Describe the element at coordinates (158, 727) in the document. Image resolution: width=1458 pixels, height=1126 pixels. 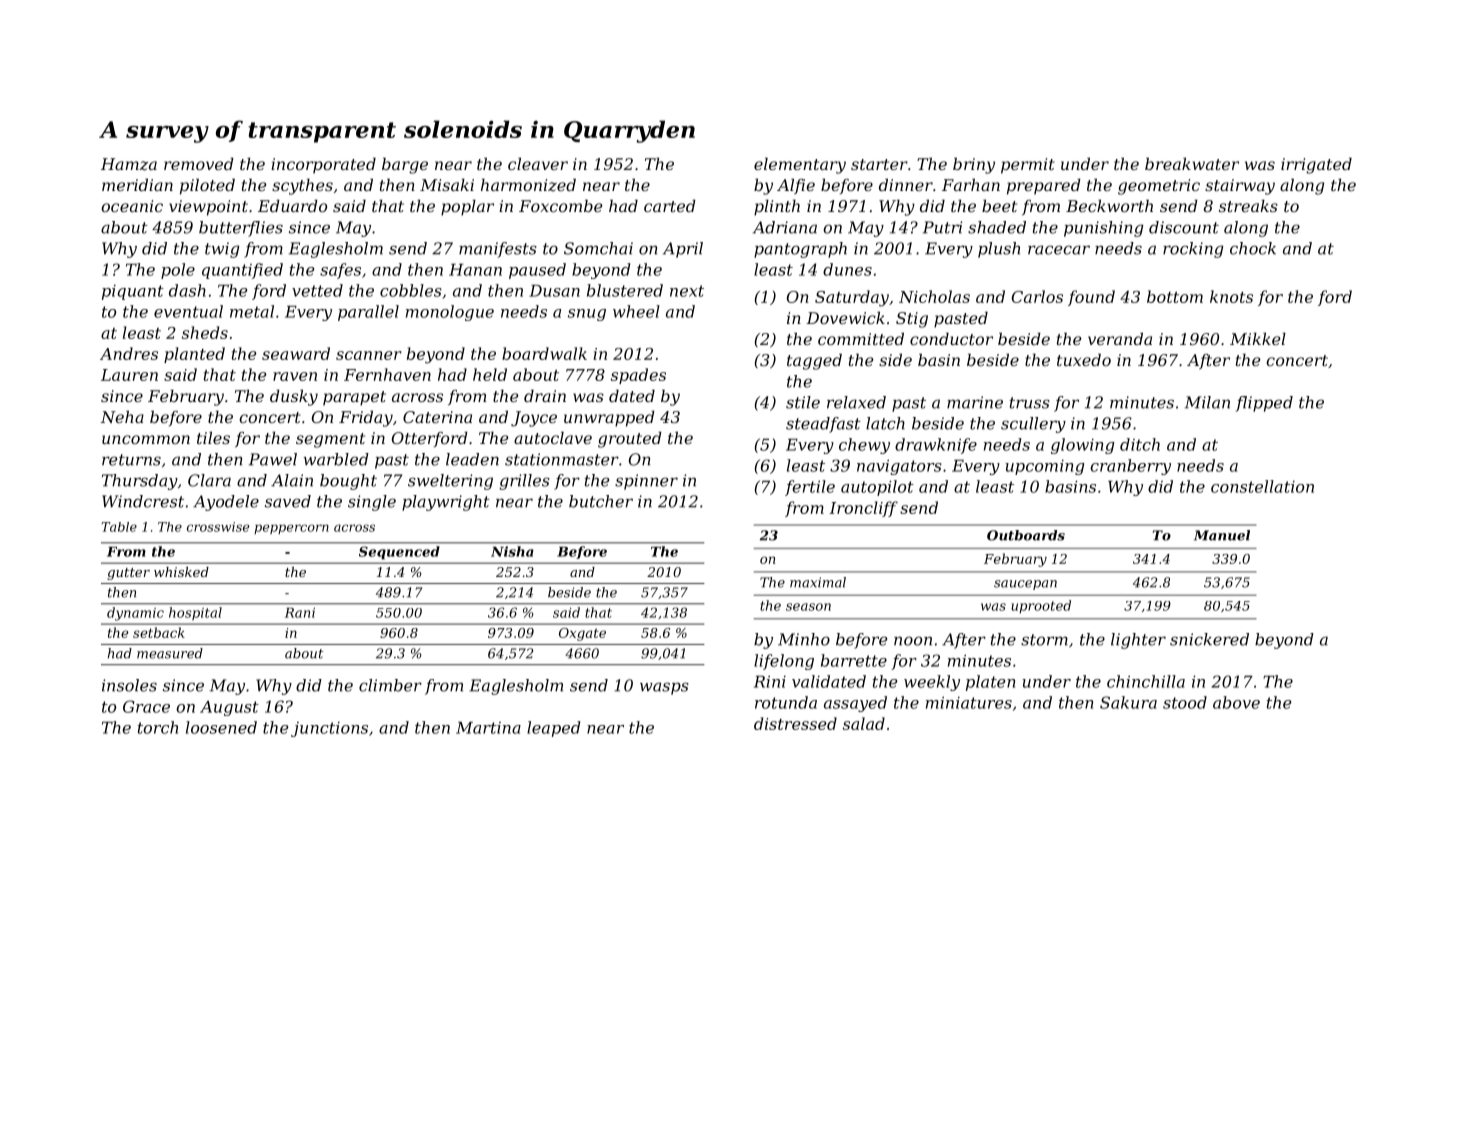
I see `torch` at that location.
